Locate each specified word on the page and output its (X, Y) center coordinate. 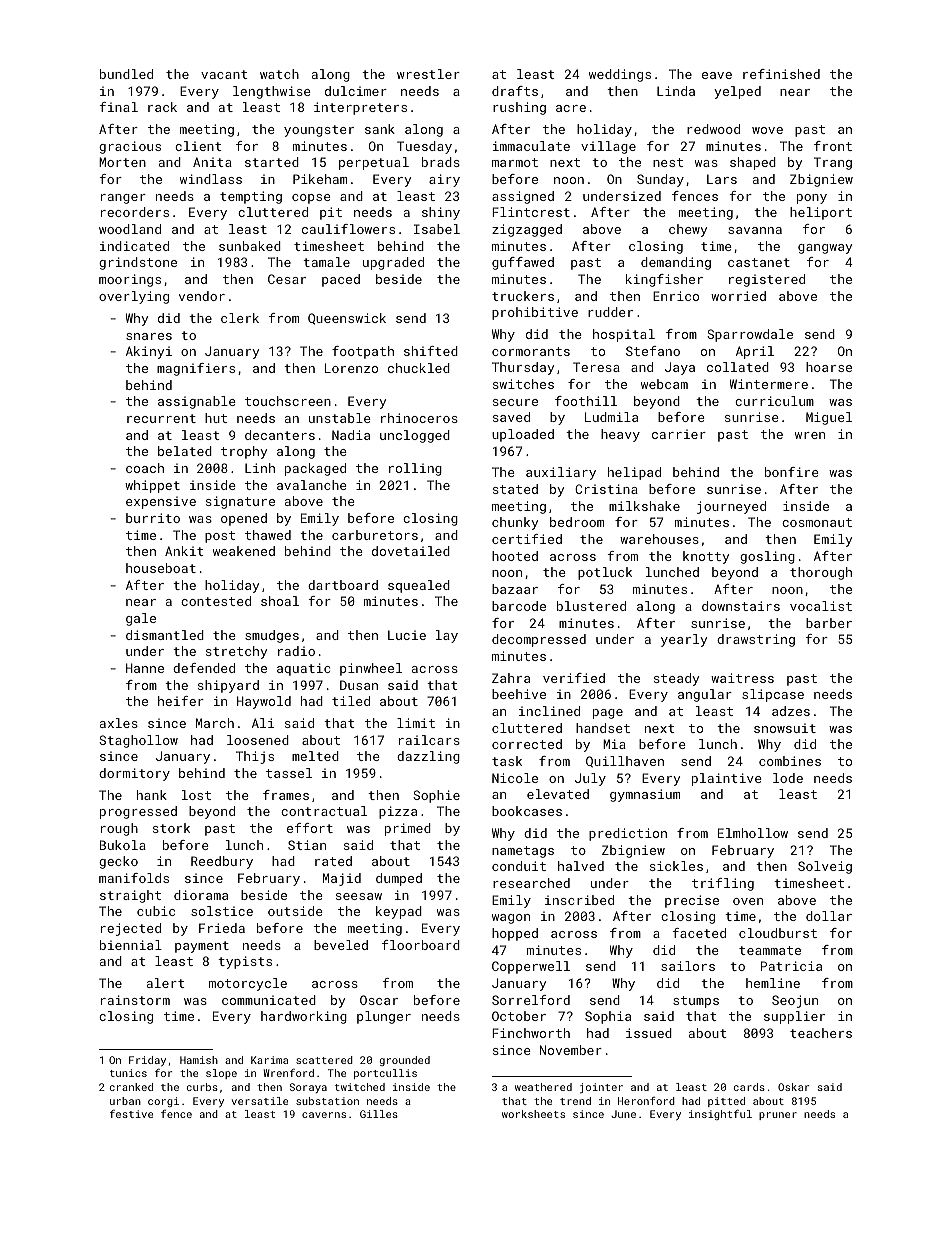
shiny (441, 213)
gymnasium (645, 795)
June (623, 1114)
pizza (398, 812)
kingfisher (664, 280)
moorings (130, 280)
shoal (280, 601)
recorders (135, 212)
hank (152, 795)
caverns (324, 1115)
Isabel (437, 229)
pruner (778, 1116)
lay (447, 636)
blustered (591, 606)
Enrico (676, 296)
